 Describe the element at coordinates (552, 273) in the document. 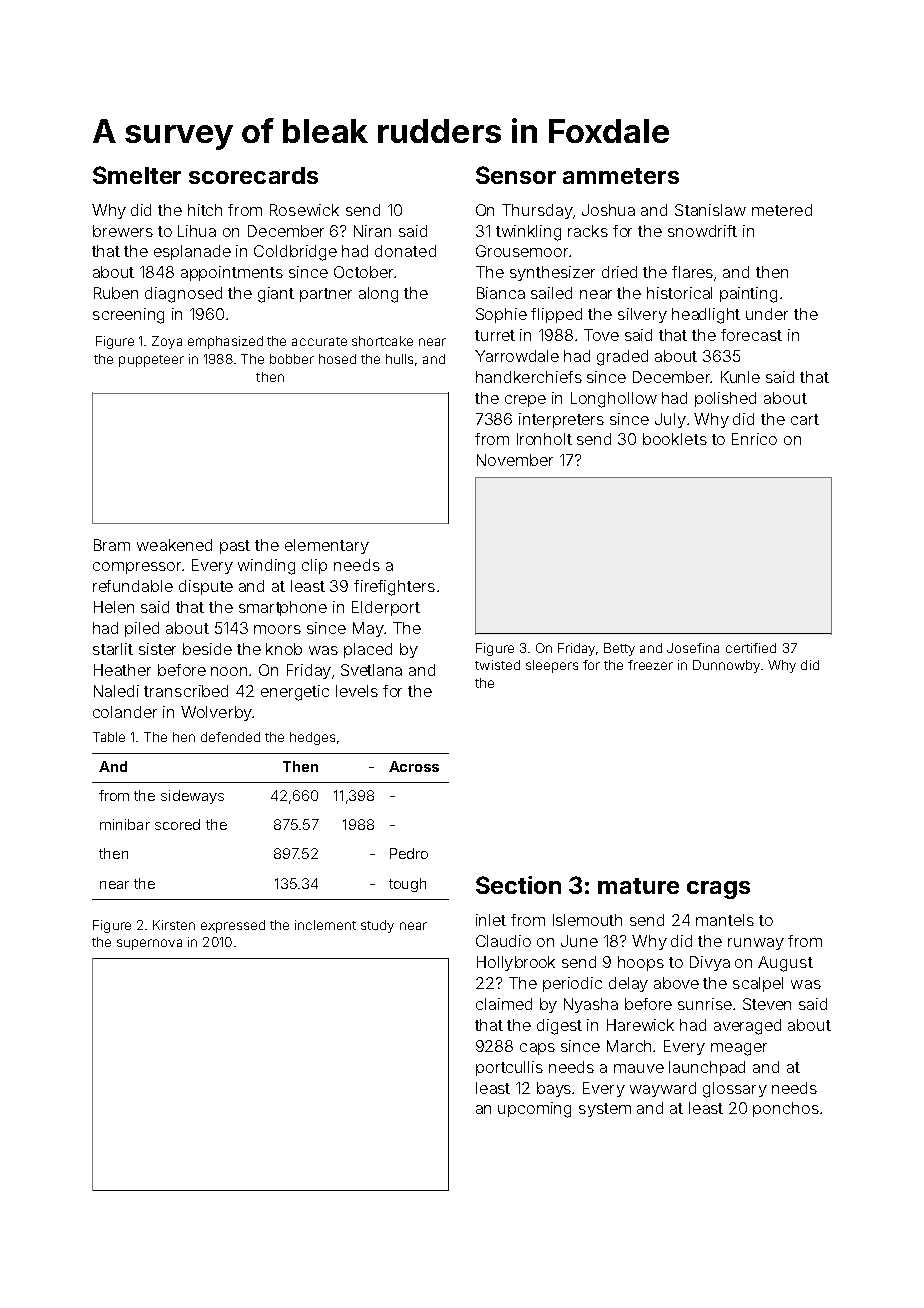

I see `synthesizer` at that location.
